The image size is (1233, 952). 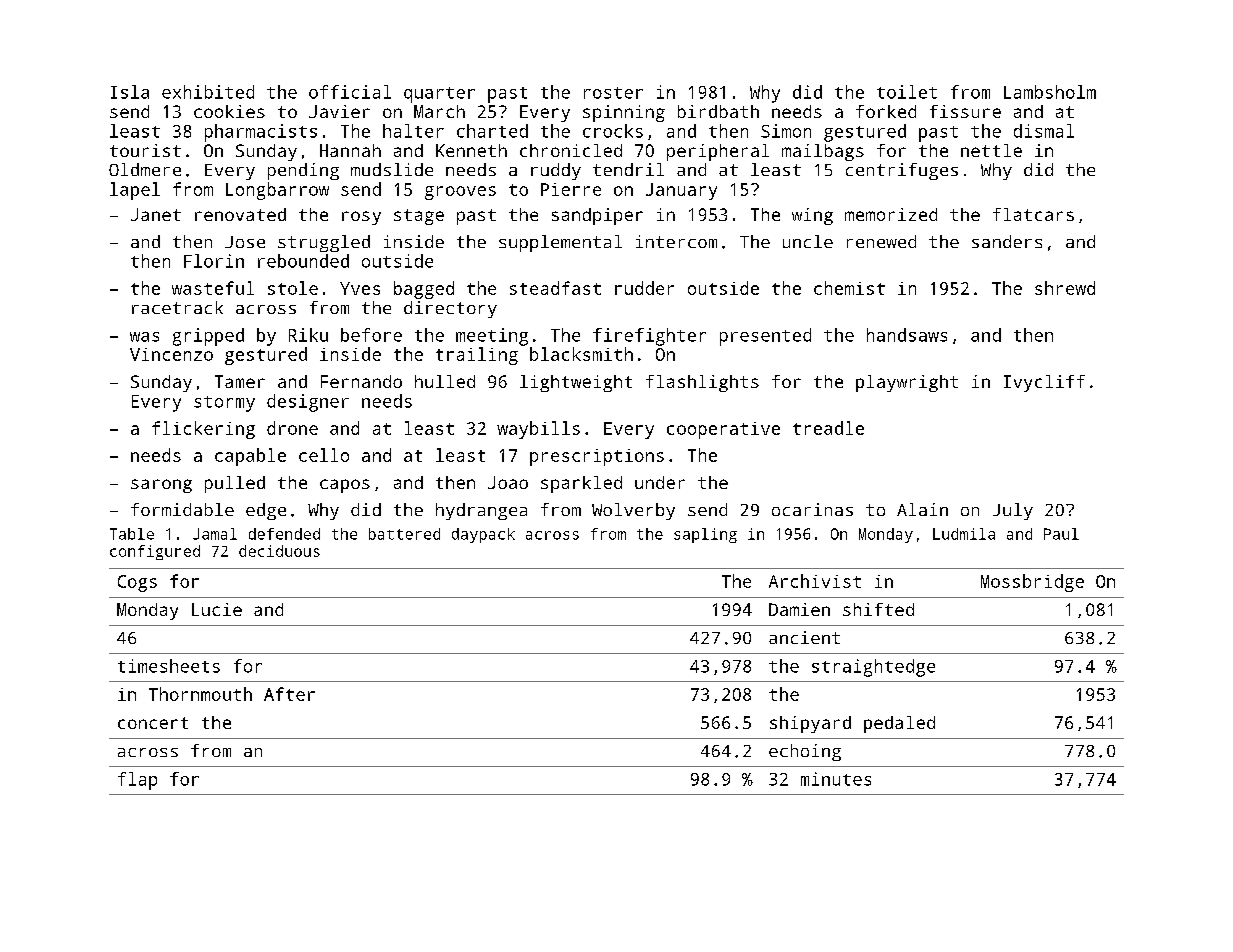 What do you see at coordinates (1032, 583) in the image?
I see `Mossbridge` at bounding box center [1032, 583].
